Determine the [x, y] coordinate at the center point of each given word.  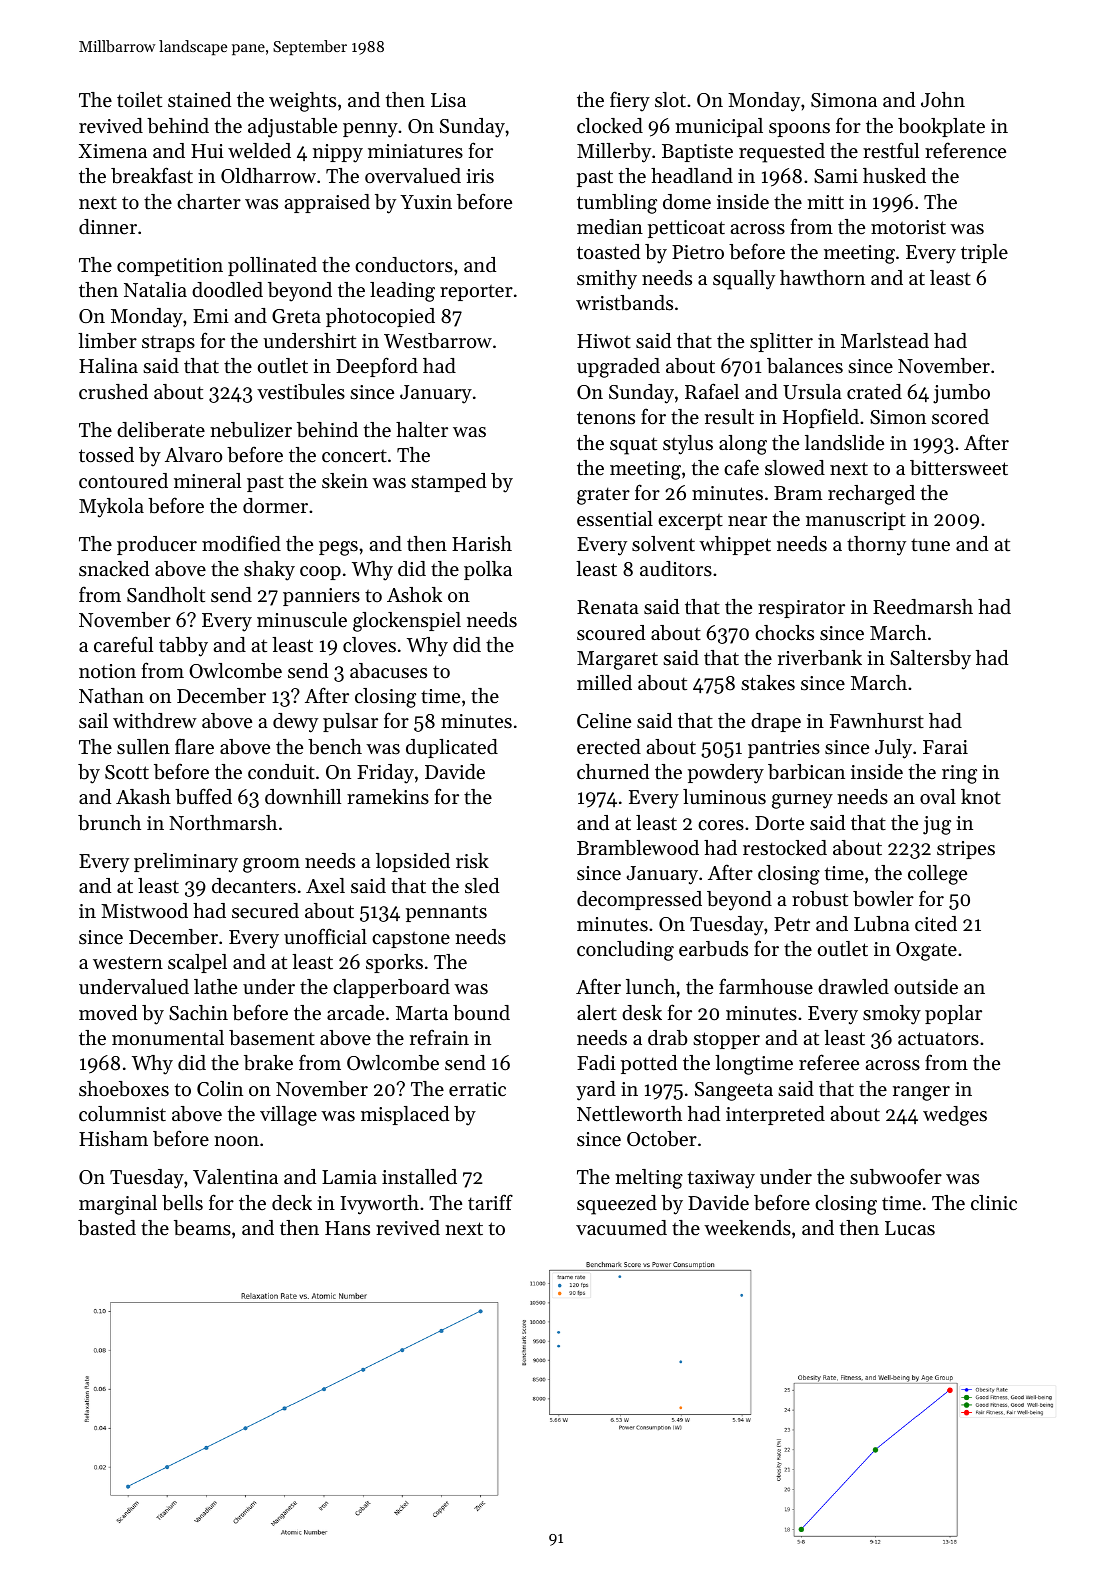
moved [108, 1012]
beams [202, 1228]
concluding [625, 951]
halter [422, 430]
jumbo [961, 394]
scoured [611, 633]
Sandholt [166, 595]
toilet [139, 99]
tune [930, 544]
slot [670, 100]
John [943, 100]
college [937, 875]
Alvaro [193, 454]
